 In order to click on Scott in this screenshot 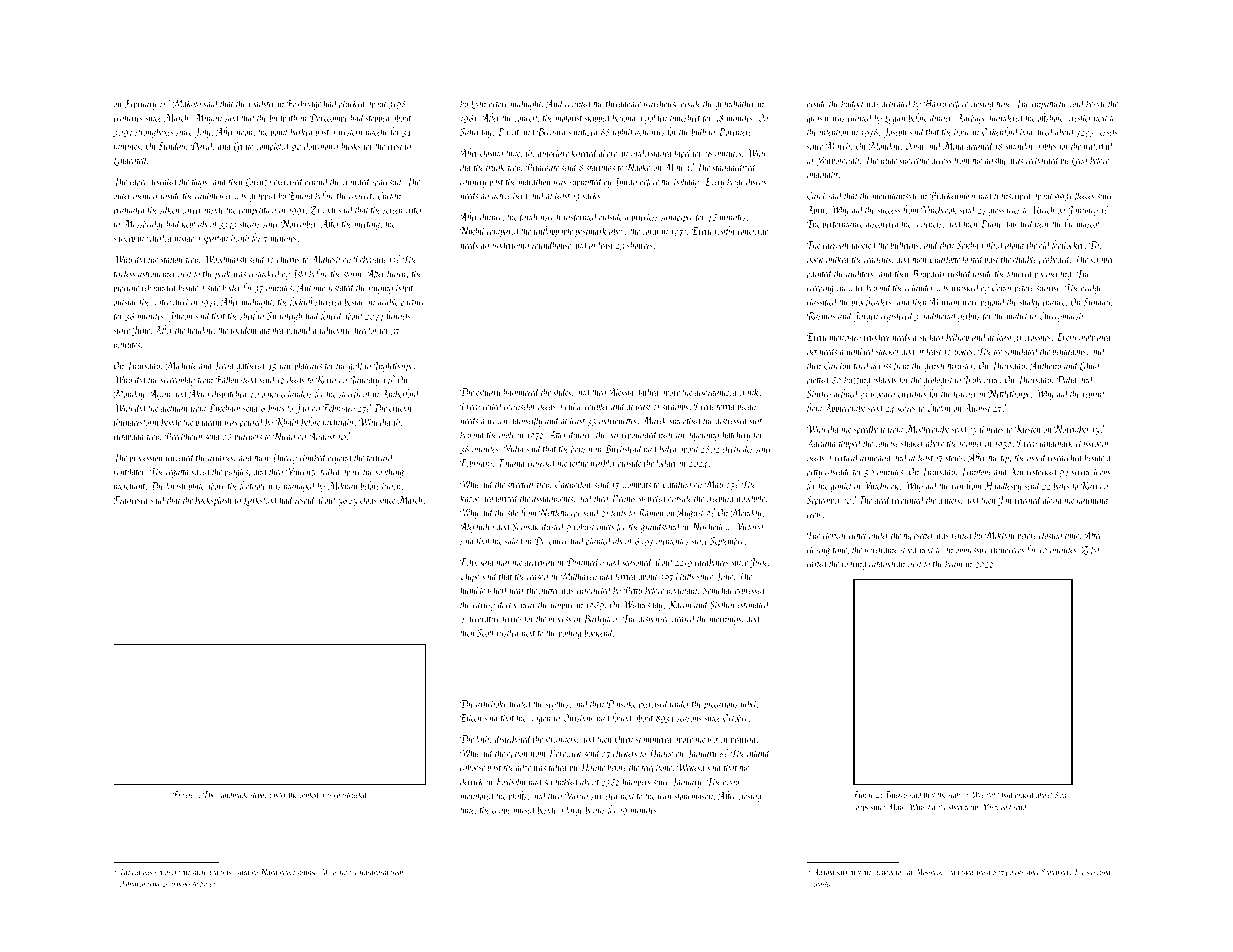, I will do `click(485, 633)`.
